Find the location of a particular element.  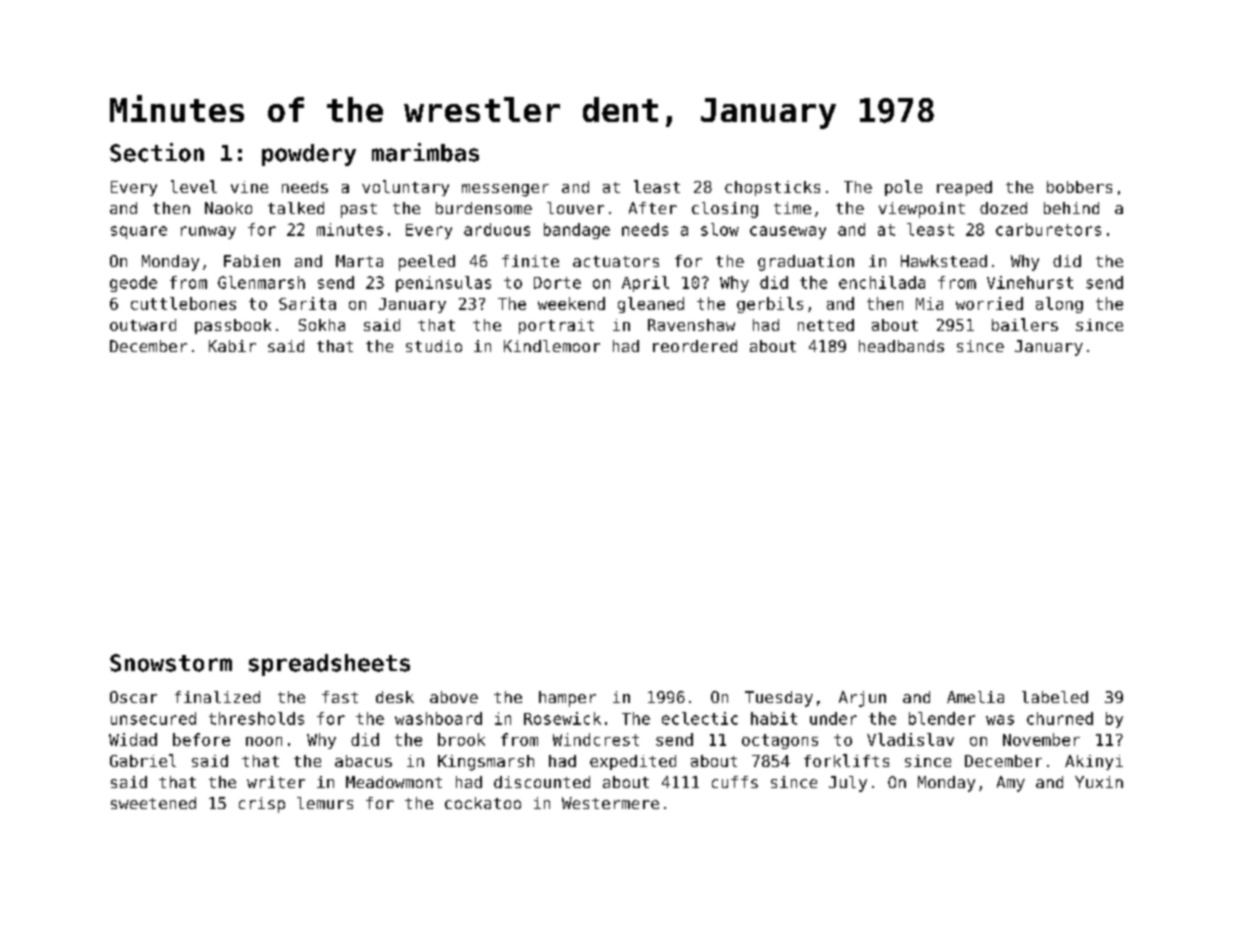

causeway is located at coordinates (788, 232).
